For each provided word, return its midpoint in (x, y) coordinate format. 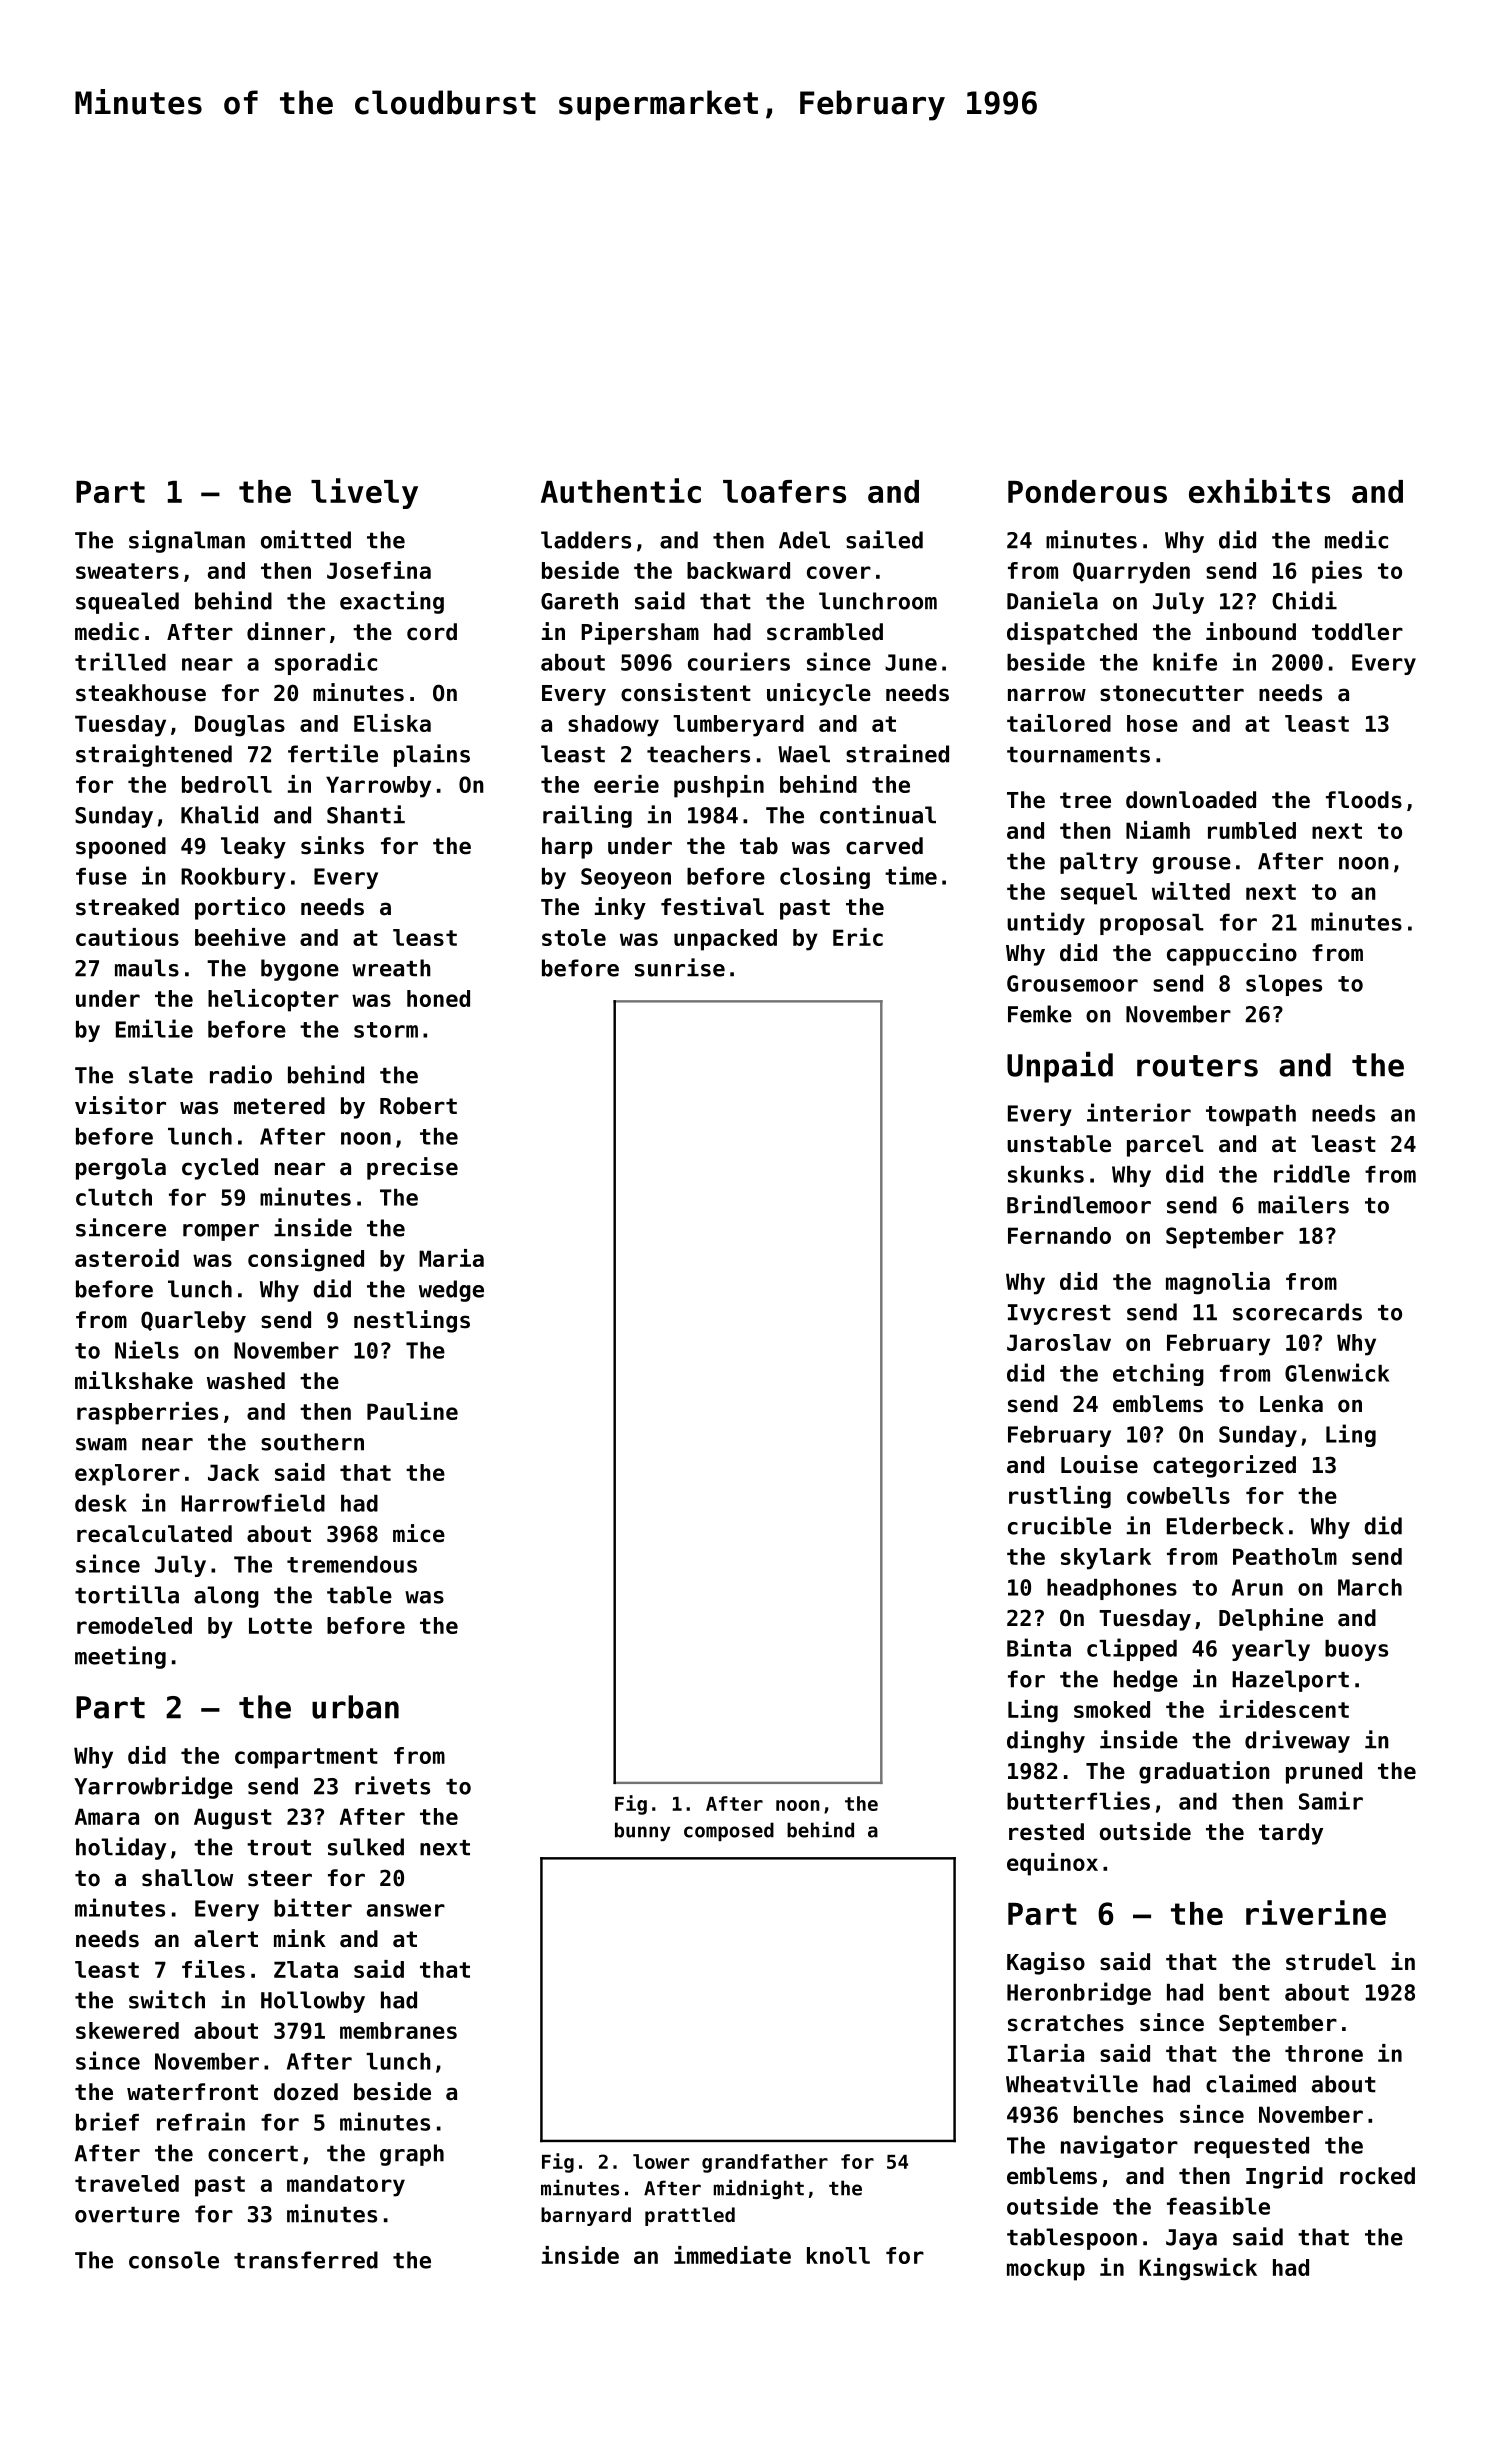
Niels (147, 1349)
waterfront (192, 2092)
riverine (1316, 1912)
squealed (127, 603)
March (1370, 1587)
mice (419, 1533)
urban (355, 1707)
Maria (451, 1258)
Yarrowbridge (153, 1787)
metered (279, 1106)
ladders (586, 540)
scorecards (1297, 1312)
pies (1337, 572)
